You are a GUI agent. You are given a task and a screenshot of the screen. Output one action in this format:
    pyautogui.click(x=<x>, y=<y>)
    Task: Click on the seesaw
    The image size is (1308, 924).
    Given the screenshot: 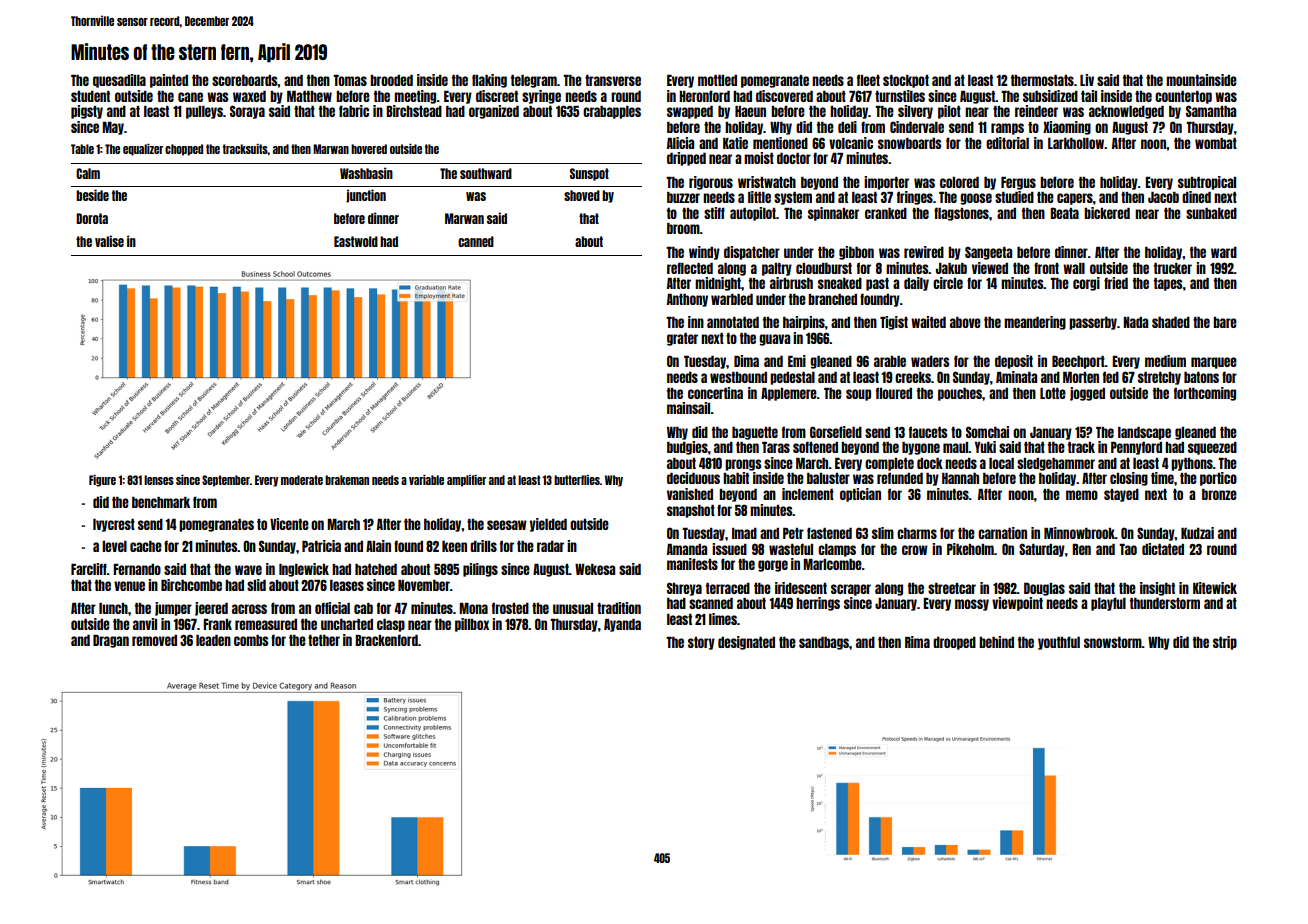 What is the action you would take?
    pyautogui.click(x=507, y=525)
